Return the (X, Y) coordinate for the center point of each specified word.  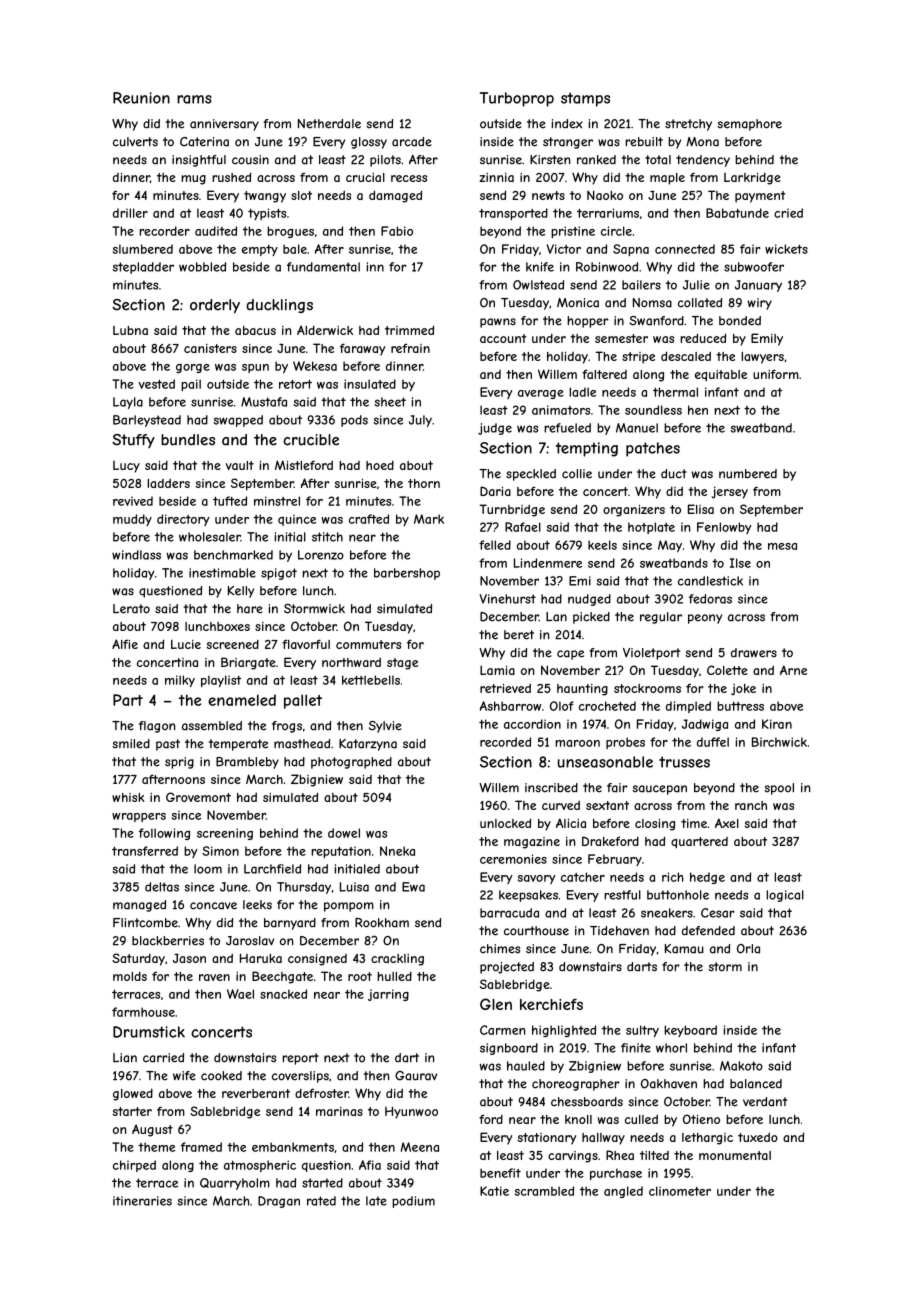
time (694, 823)
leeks (257, 905)
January (758, 286)
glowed (133, 1095)
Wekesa (315, 366)
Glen (496, 1004)
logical (785, 896)
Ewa (413, 887)
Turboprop (517, 99)
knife (540, 267)
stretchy (688, 125)
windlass (136, 555)
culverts (135, 142)
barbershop (407, 574)
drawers (754, 653)
